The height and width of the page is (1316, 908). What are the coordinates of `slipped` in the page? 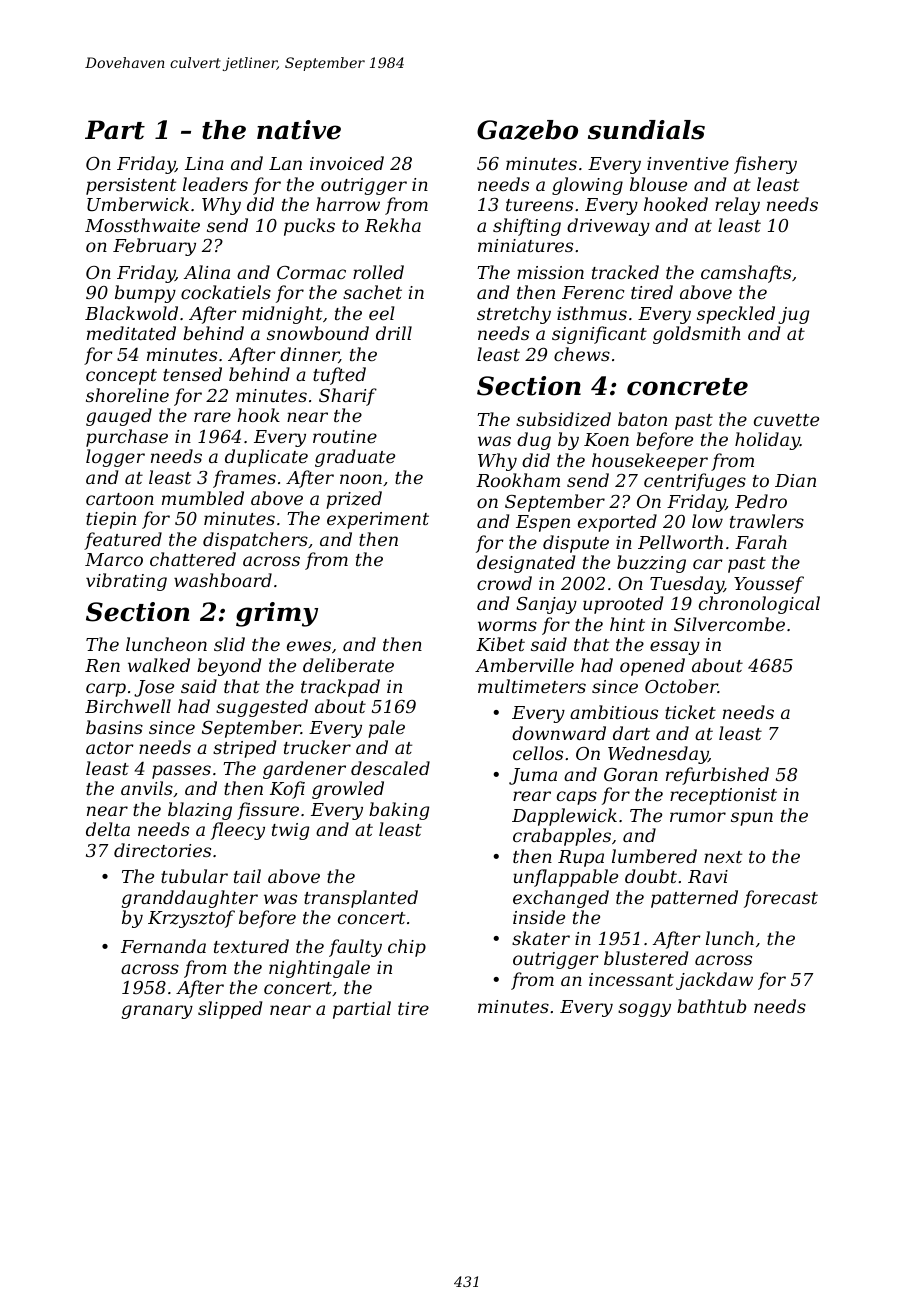 It's located at (230, 1010).
